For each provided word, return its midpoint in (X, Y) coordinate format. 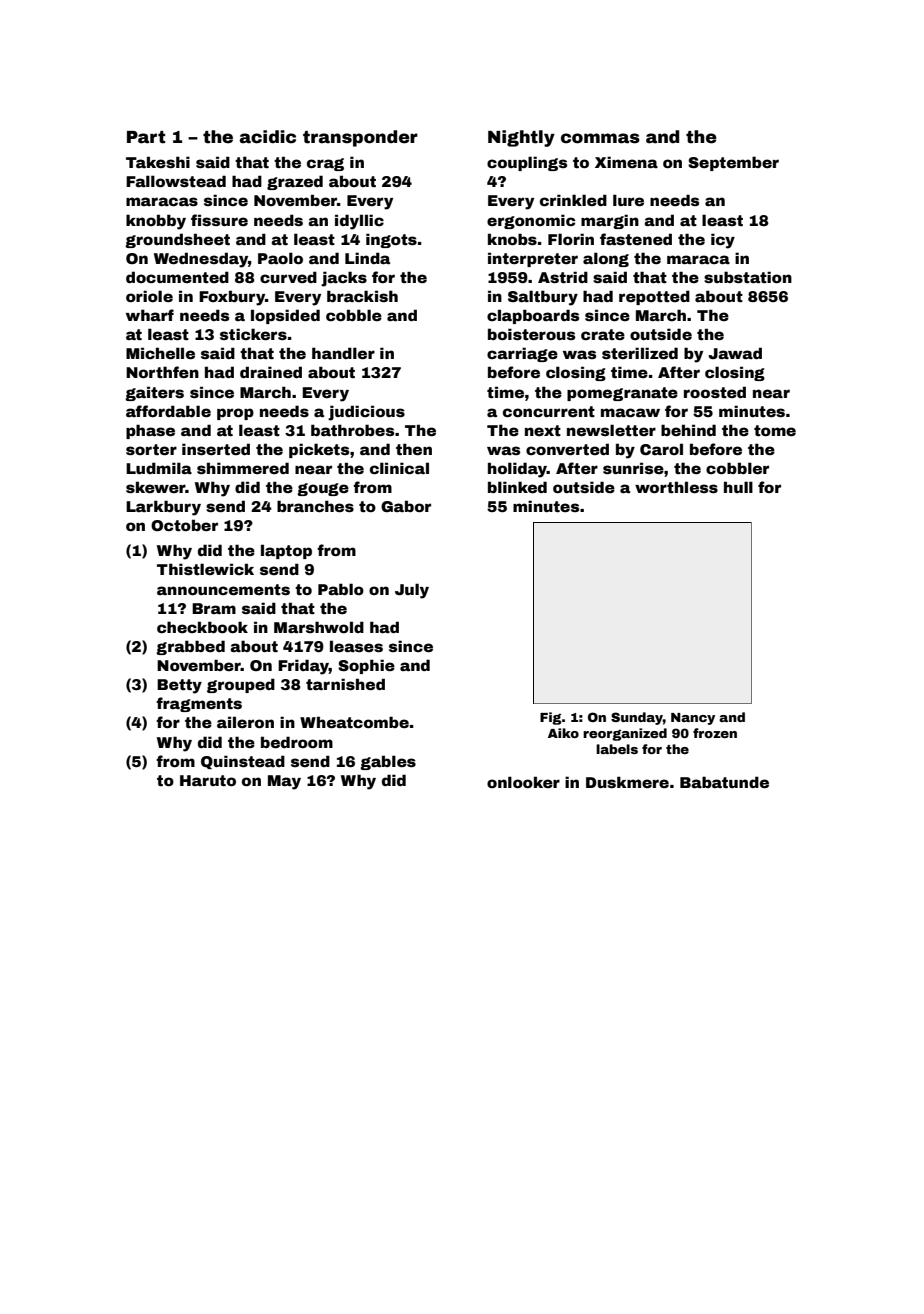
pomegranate (622, 394)
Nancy (693, 719)
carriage (522, 354)
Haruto (208, 780)
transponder (360, 138)
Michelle (160, 353)
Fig (550, 718)
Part (146, 137)
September (733, 163)
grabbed (190, 647)
